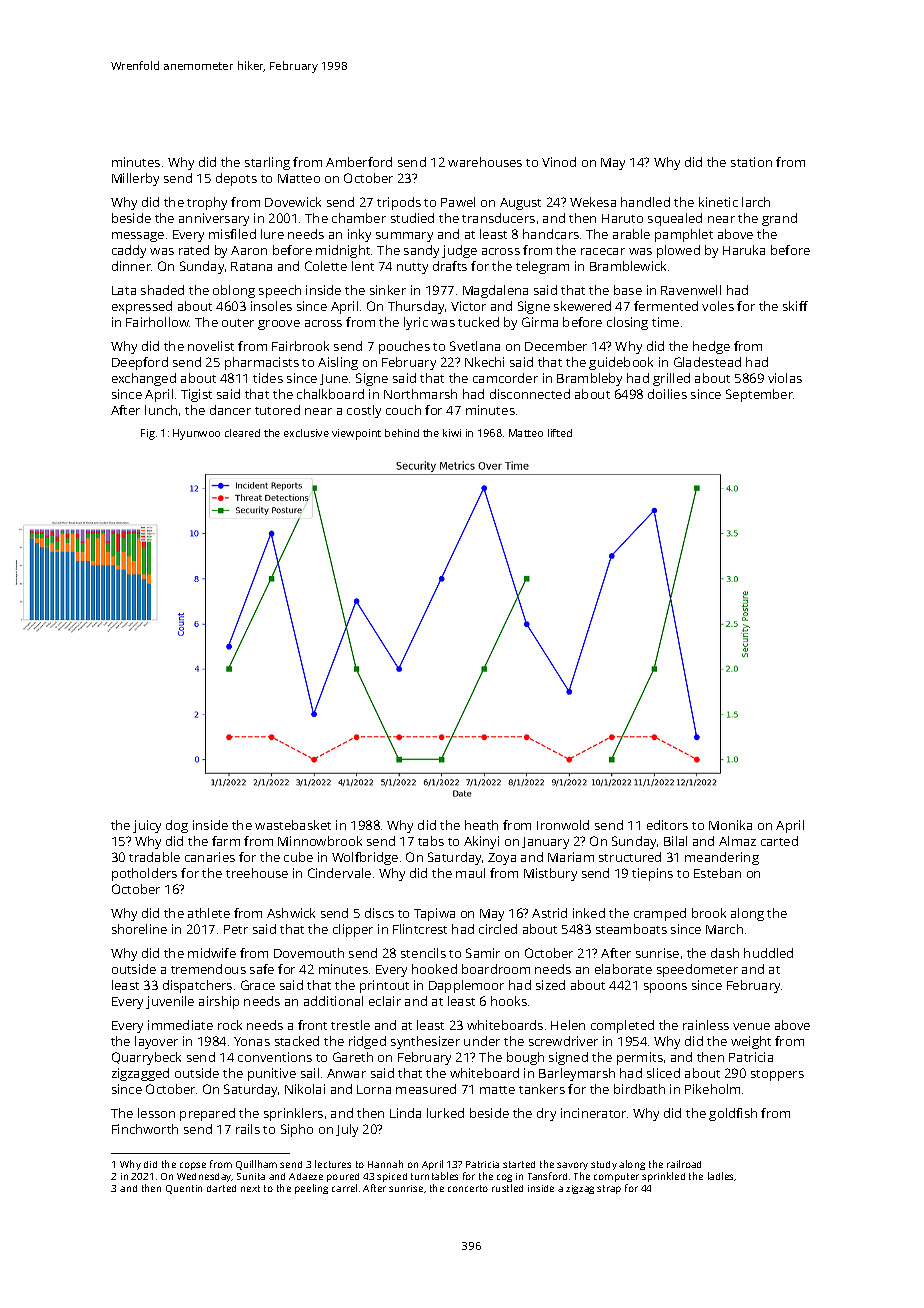  What do you see at coordinates (144, 379) in the image?
I see `exchanged` at bounding box center [144, 379].
